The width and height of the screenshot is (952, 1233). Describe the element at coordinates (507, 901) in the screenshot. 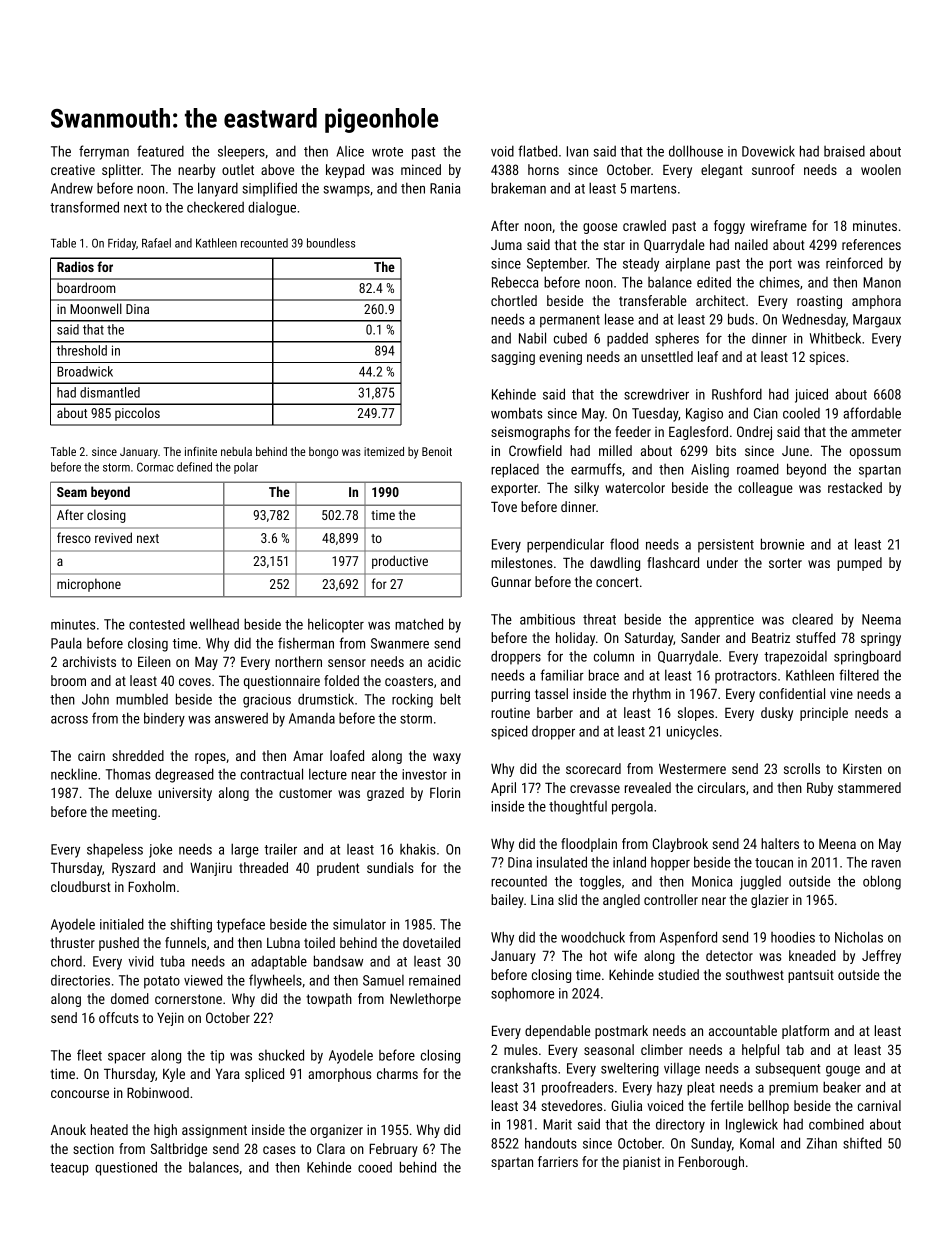

I see `bailey` at that location.
